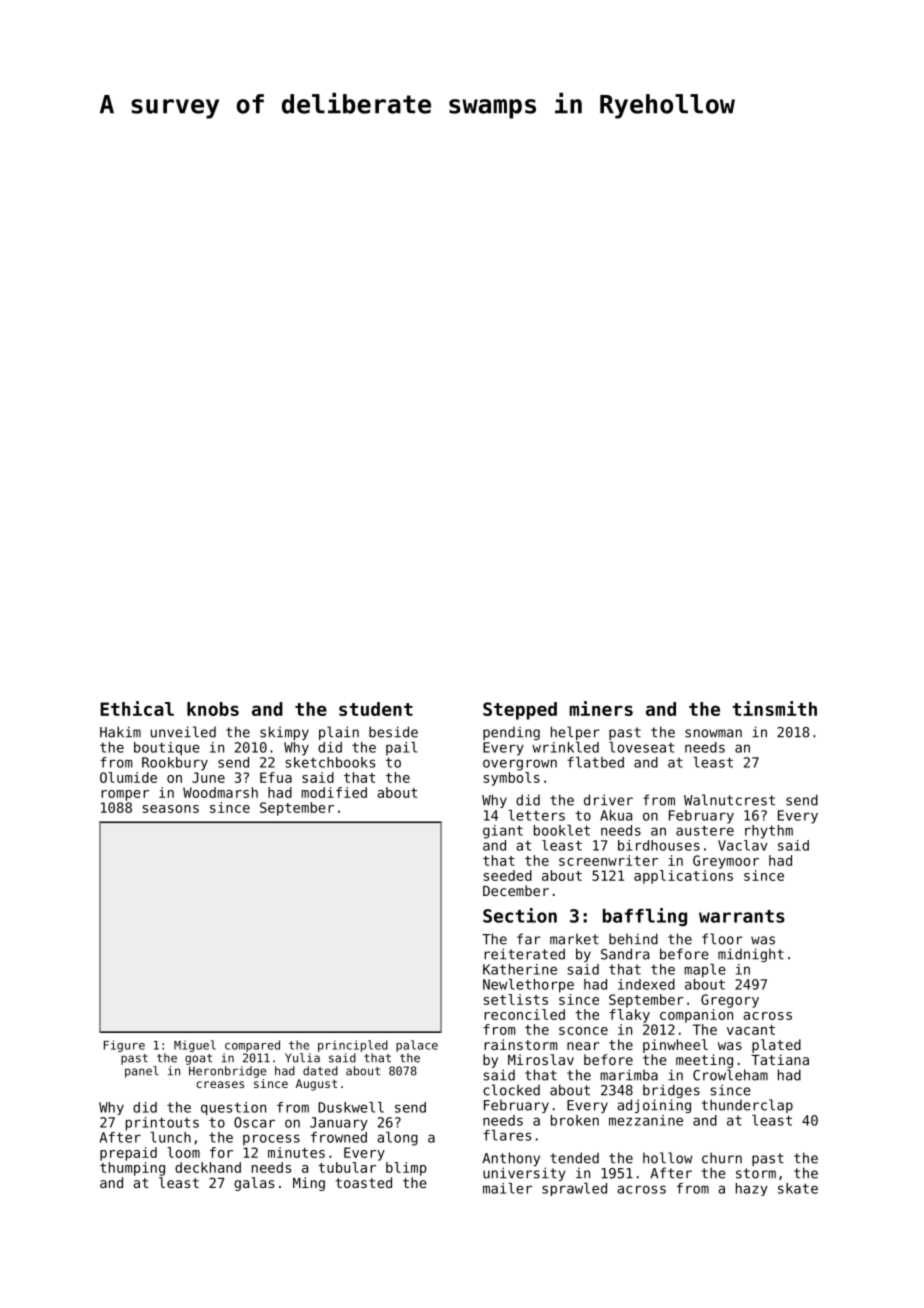 The image size is (924, 1308). I want to click on galas, so click(254, 1184).
